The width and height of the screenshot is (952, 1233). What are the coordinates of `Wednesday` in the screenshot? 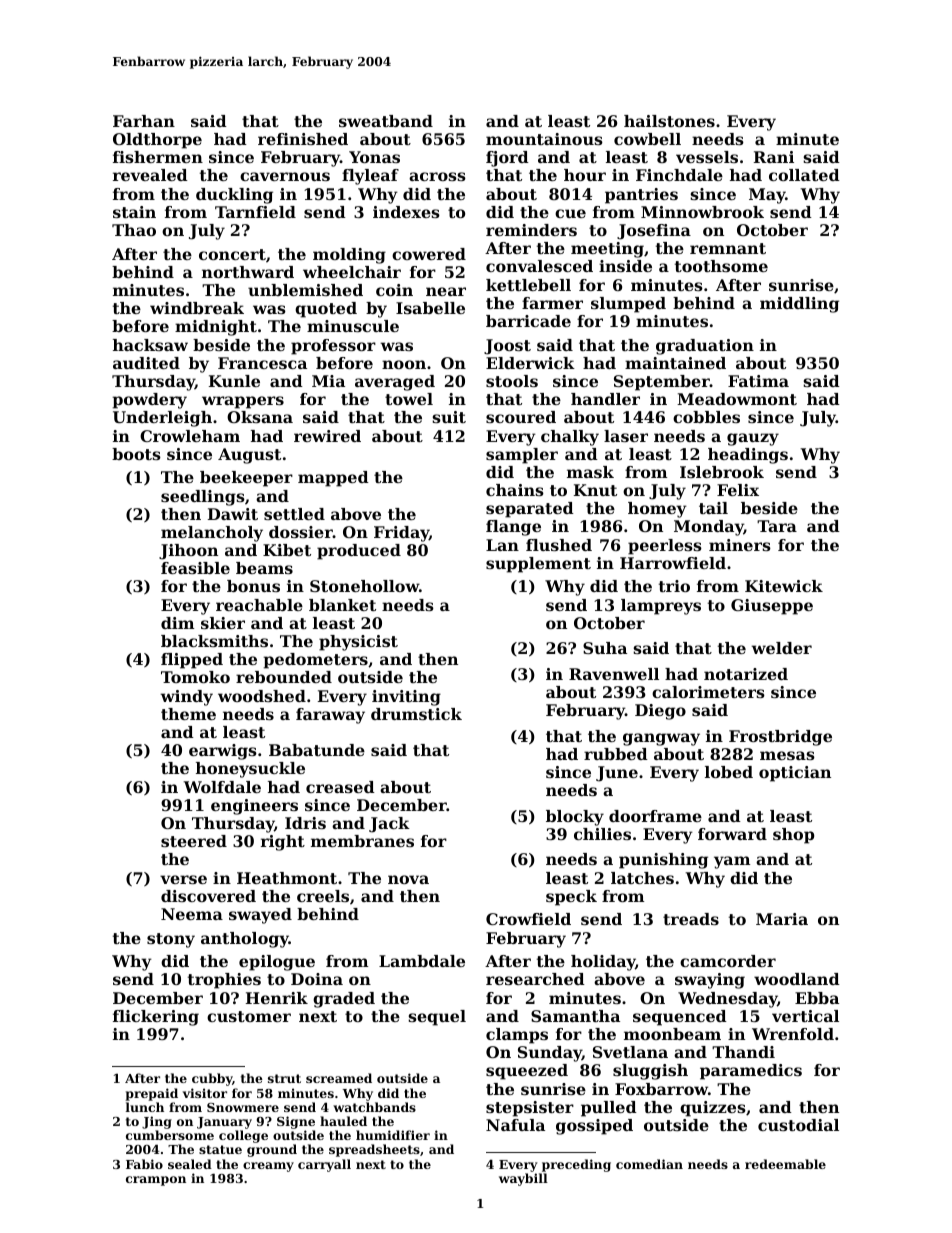 It's located at (727, 1000).
